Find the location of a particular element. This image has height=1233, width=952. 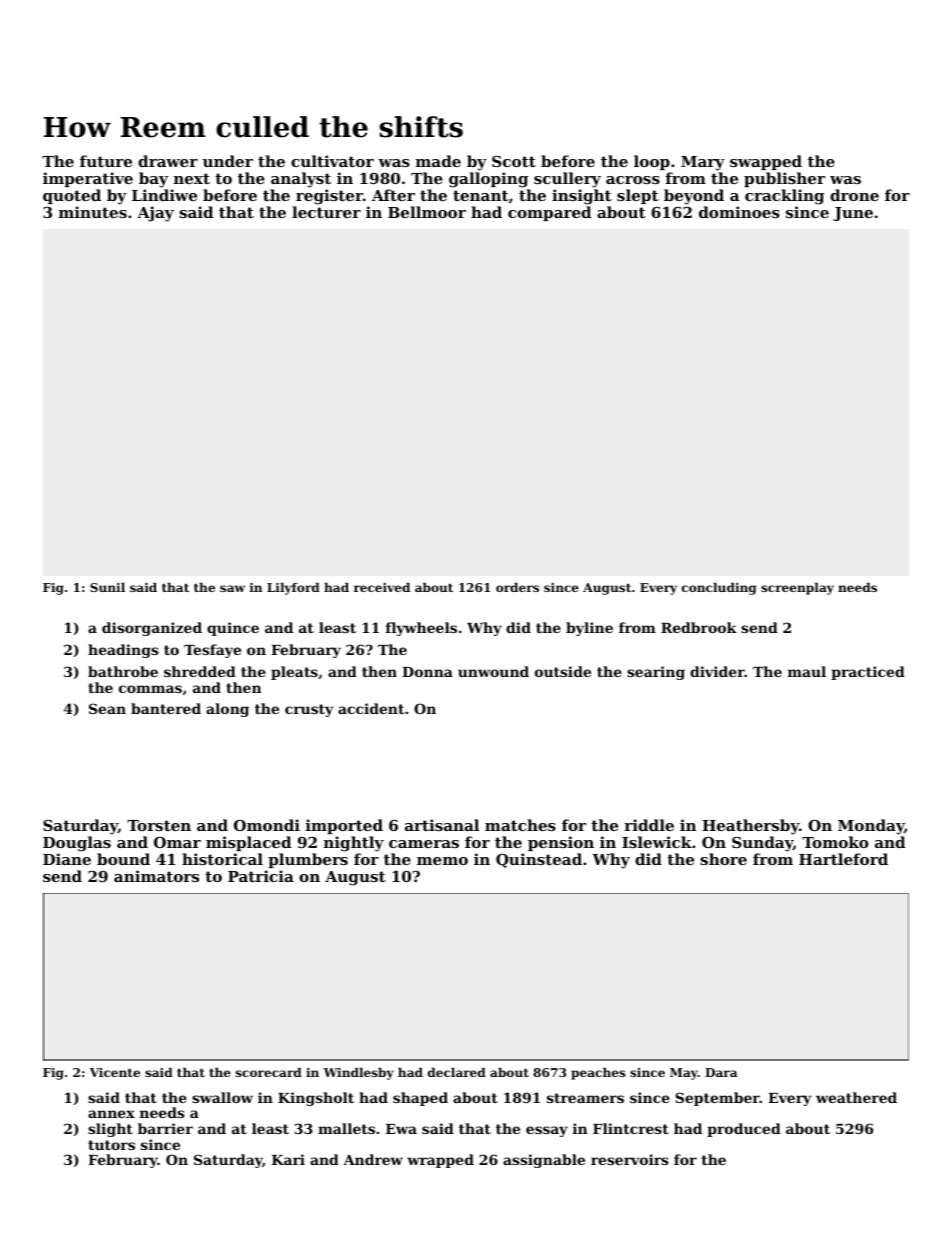

tutors is located at coordinates (111, 1145).
